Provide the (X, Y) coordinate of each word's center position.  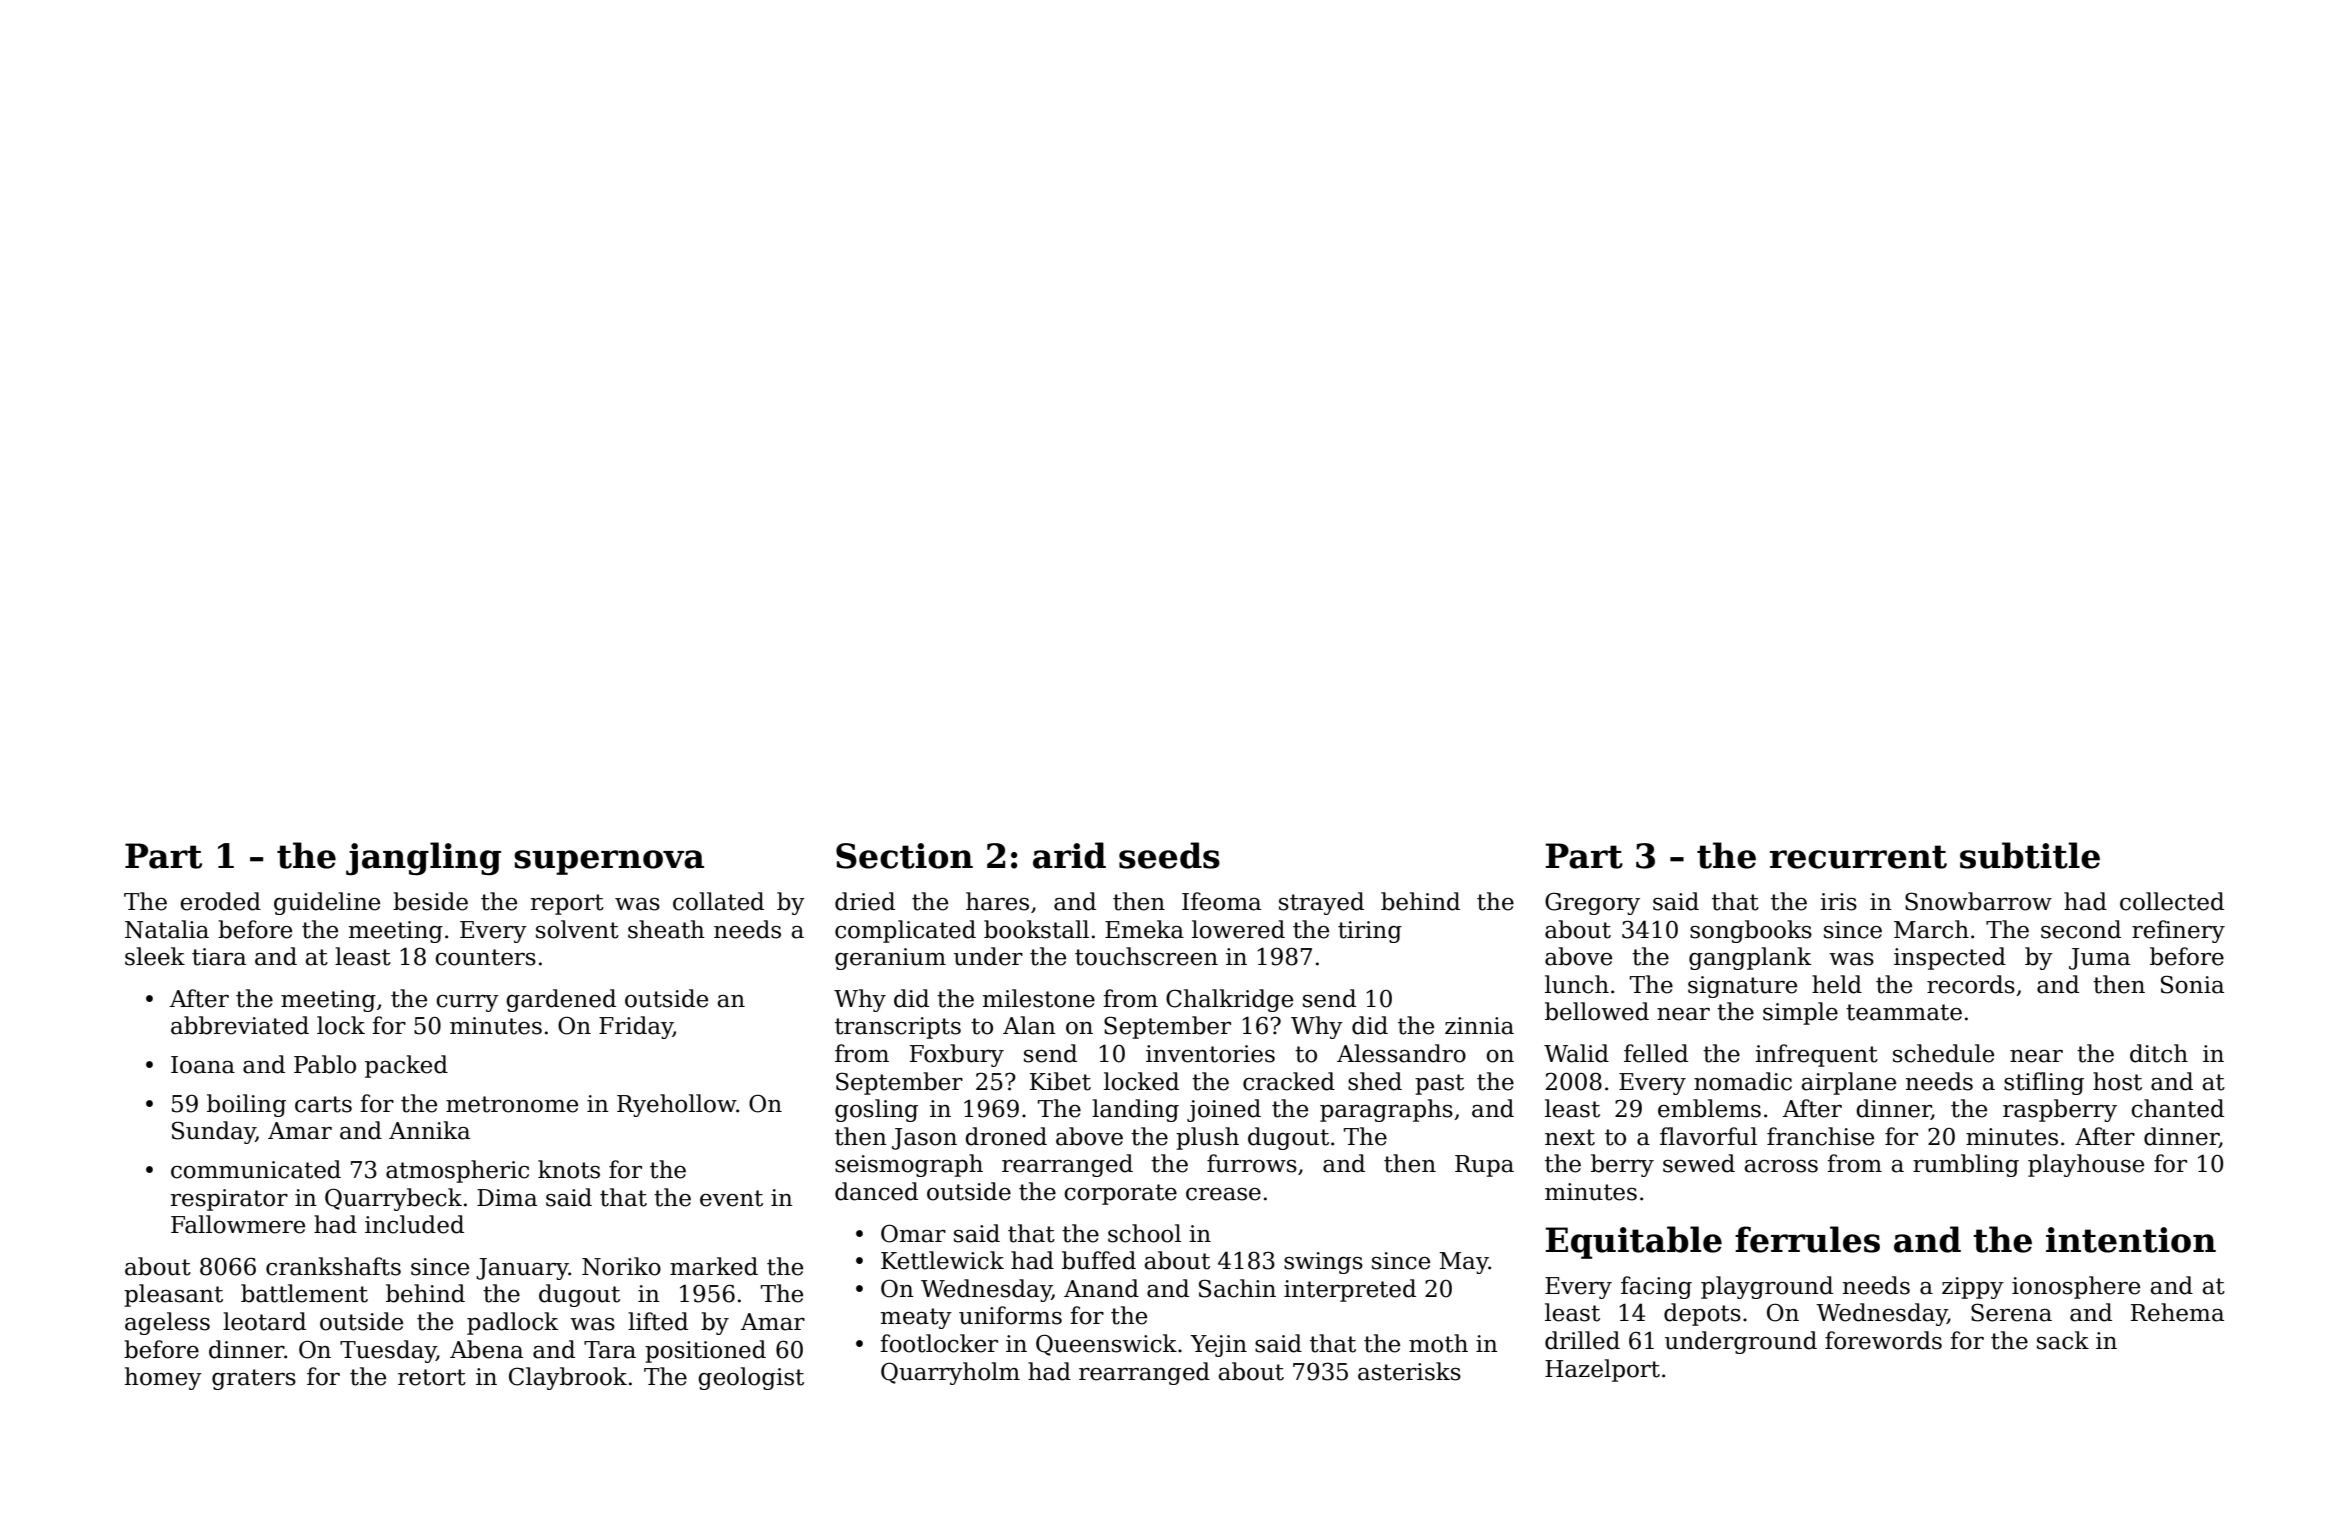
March (1931, 929)
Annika (429, 1130)
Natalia (167, 929)
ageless (167, 1323)
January (522, 1269)
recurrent (1858, 857)
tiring (1370, 932)
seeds (1169, 855)
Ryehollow (676, 1105)
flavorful (1708, 1136)
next (1570, 1137)
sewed (1699, 1163)
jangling (423, 859)
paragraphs (1386, 1110)
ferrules (1807, 1239)
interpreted (1350, 1290)
